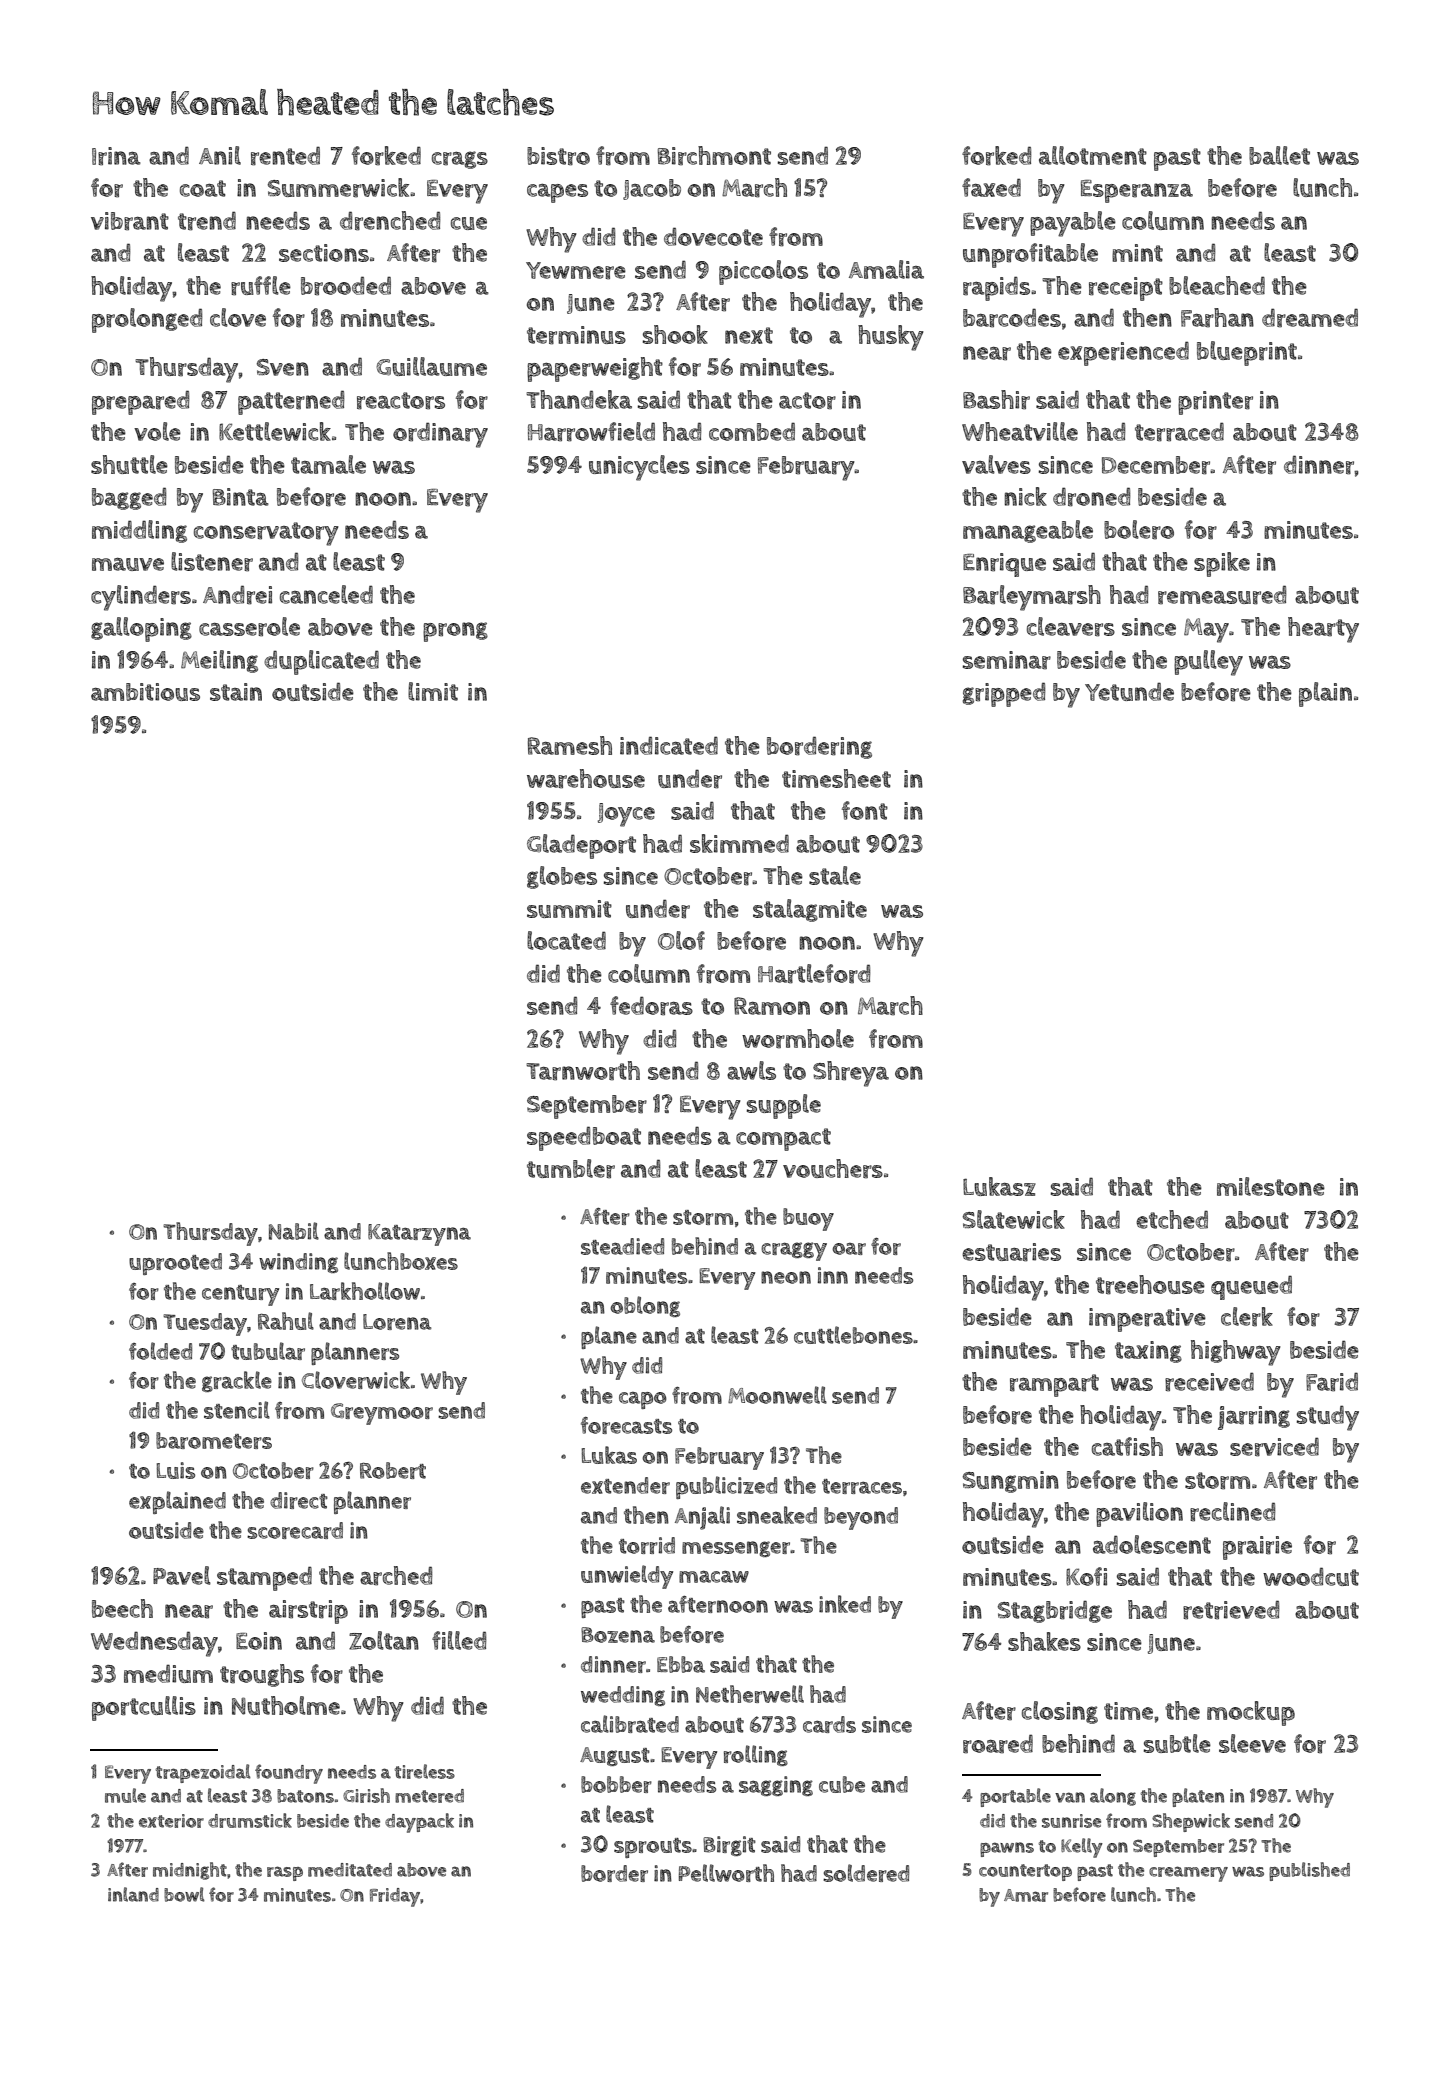 Image resolution: width=1450 pixels, height=2100 pixels. I want to click on stain, so click(236, 692).
